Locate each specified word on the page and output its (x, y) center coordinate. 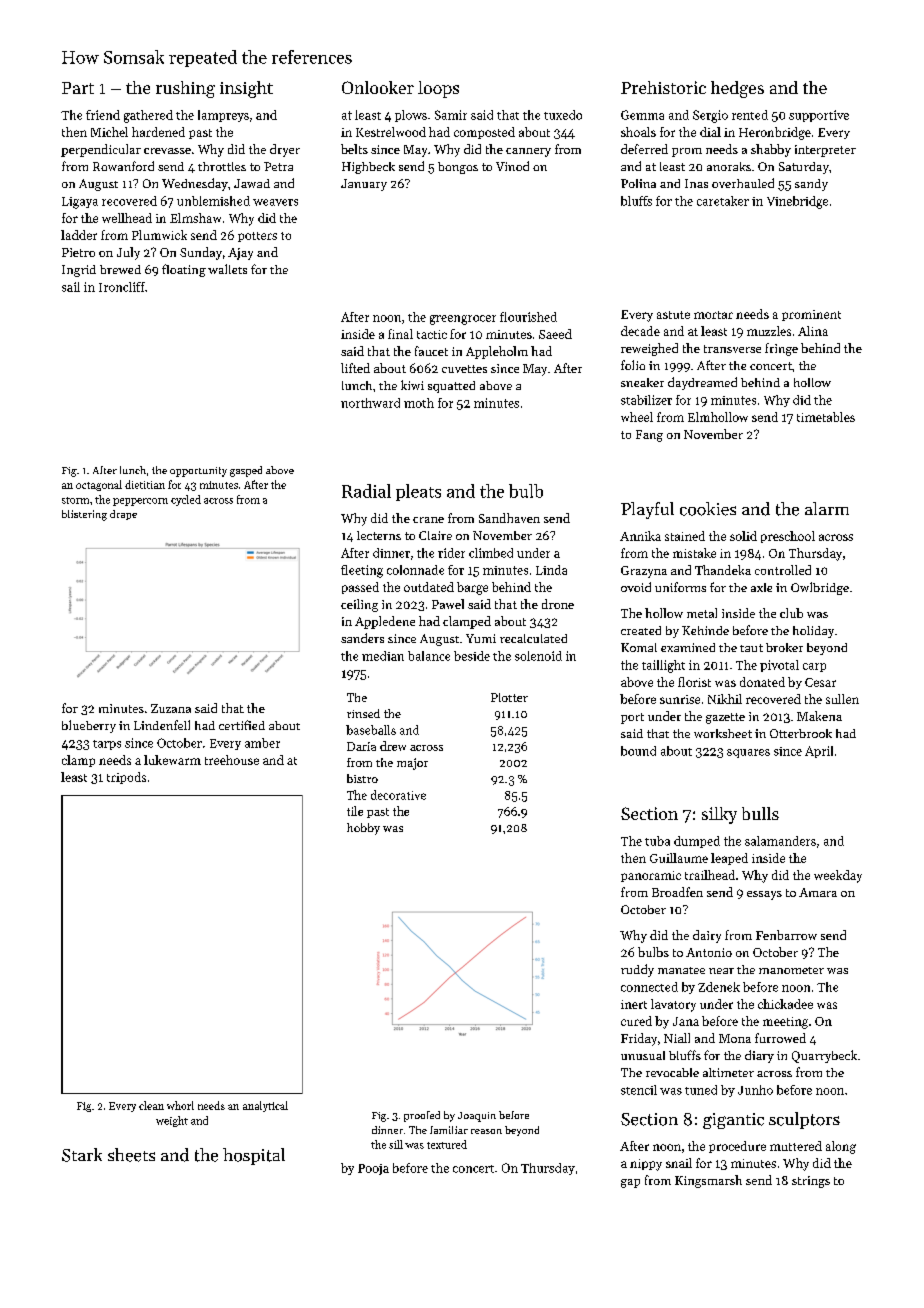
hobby (363, 829)
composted (484, 133)
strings (811, 1182)
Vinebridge (797, 202)
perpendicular (101, 150)
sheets (131, 1155)
